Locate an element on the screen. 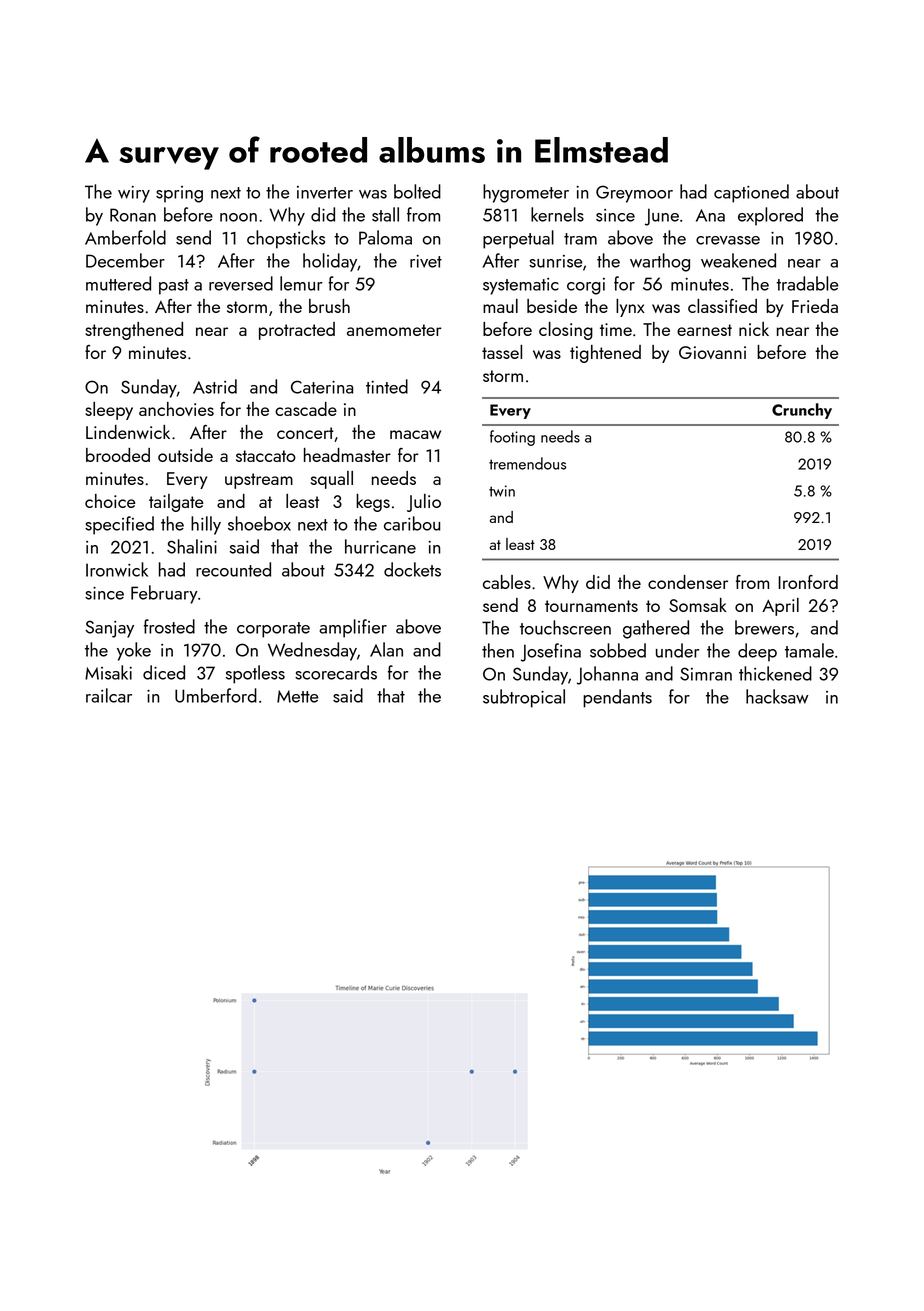 The height and width of the screenshot is (1311, 924). Crunchy is located at coordinates (802, 411).
